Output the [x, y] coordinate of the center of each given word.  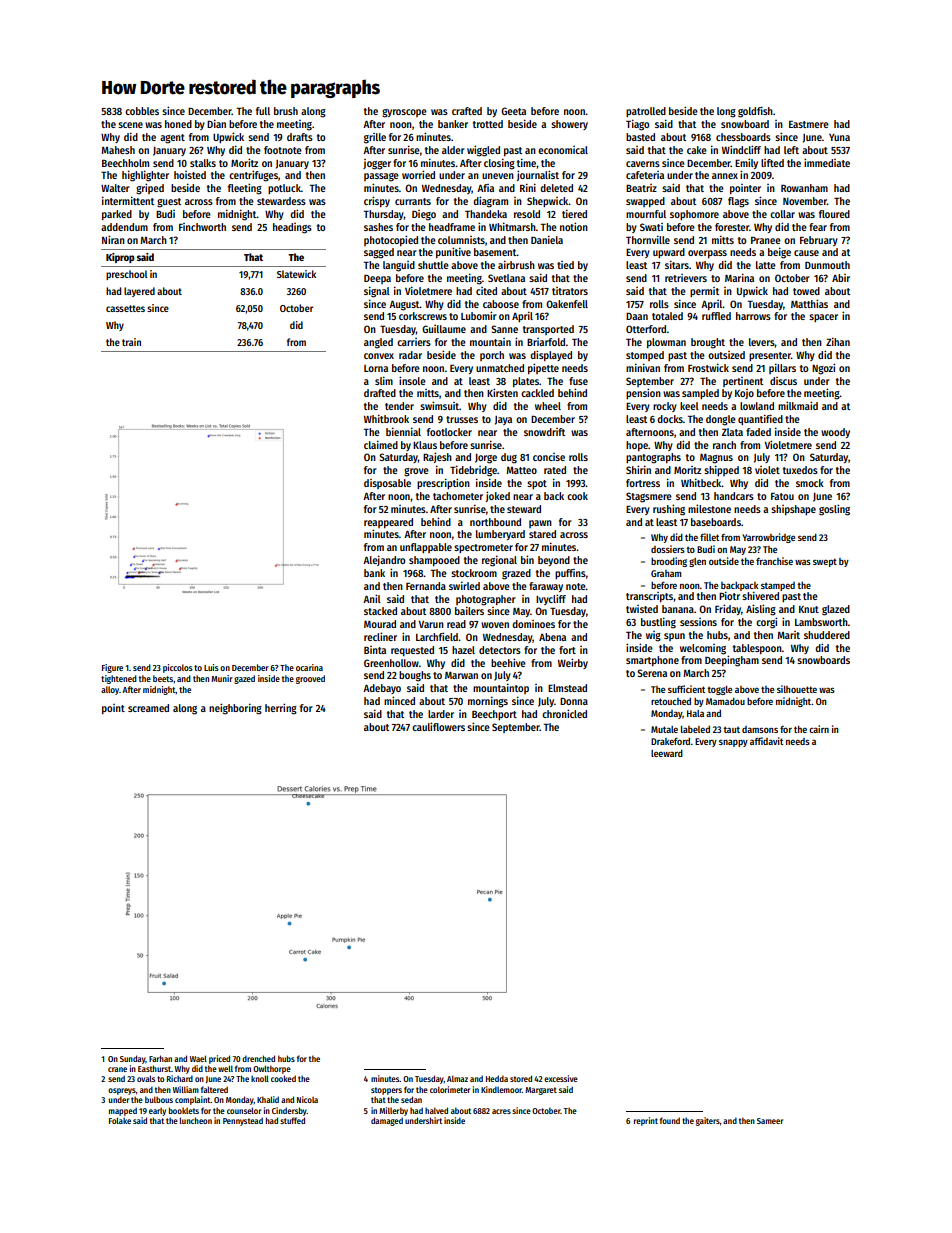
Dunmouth [827, 265]
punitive [453, 252]
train [131, 342]
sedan [411, 1099]
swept [825, 562]
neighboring [235, 709]
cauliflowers [438, 726]
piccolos [178, 668]
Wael [198, 1058]
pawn [540, 524]
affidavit [766, 741]
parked [117, 215]
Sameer [770, 1121]
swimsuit [439, 405]
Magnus [716, 459]
